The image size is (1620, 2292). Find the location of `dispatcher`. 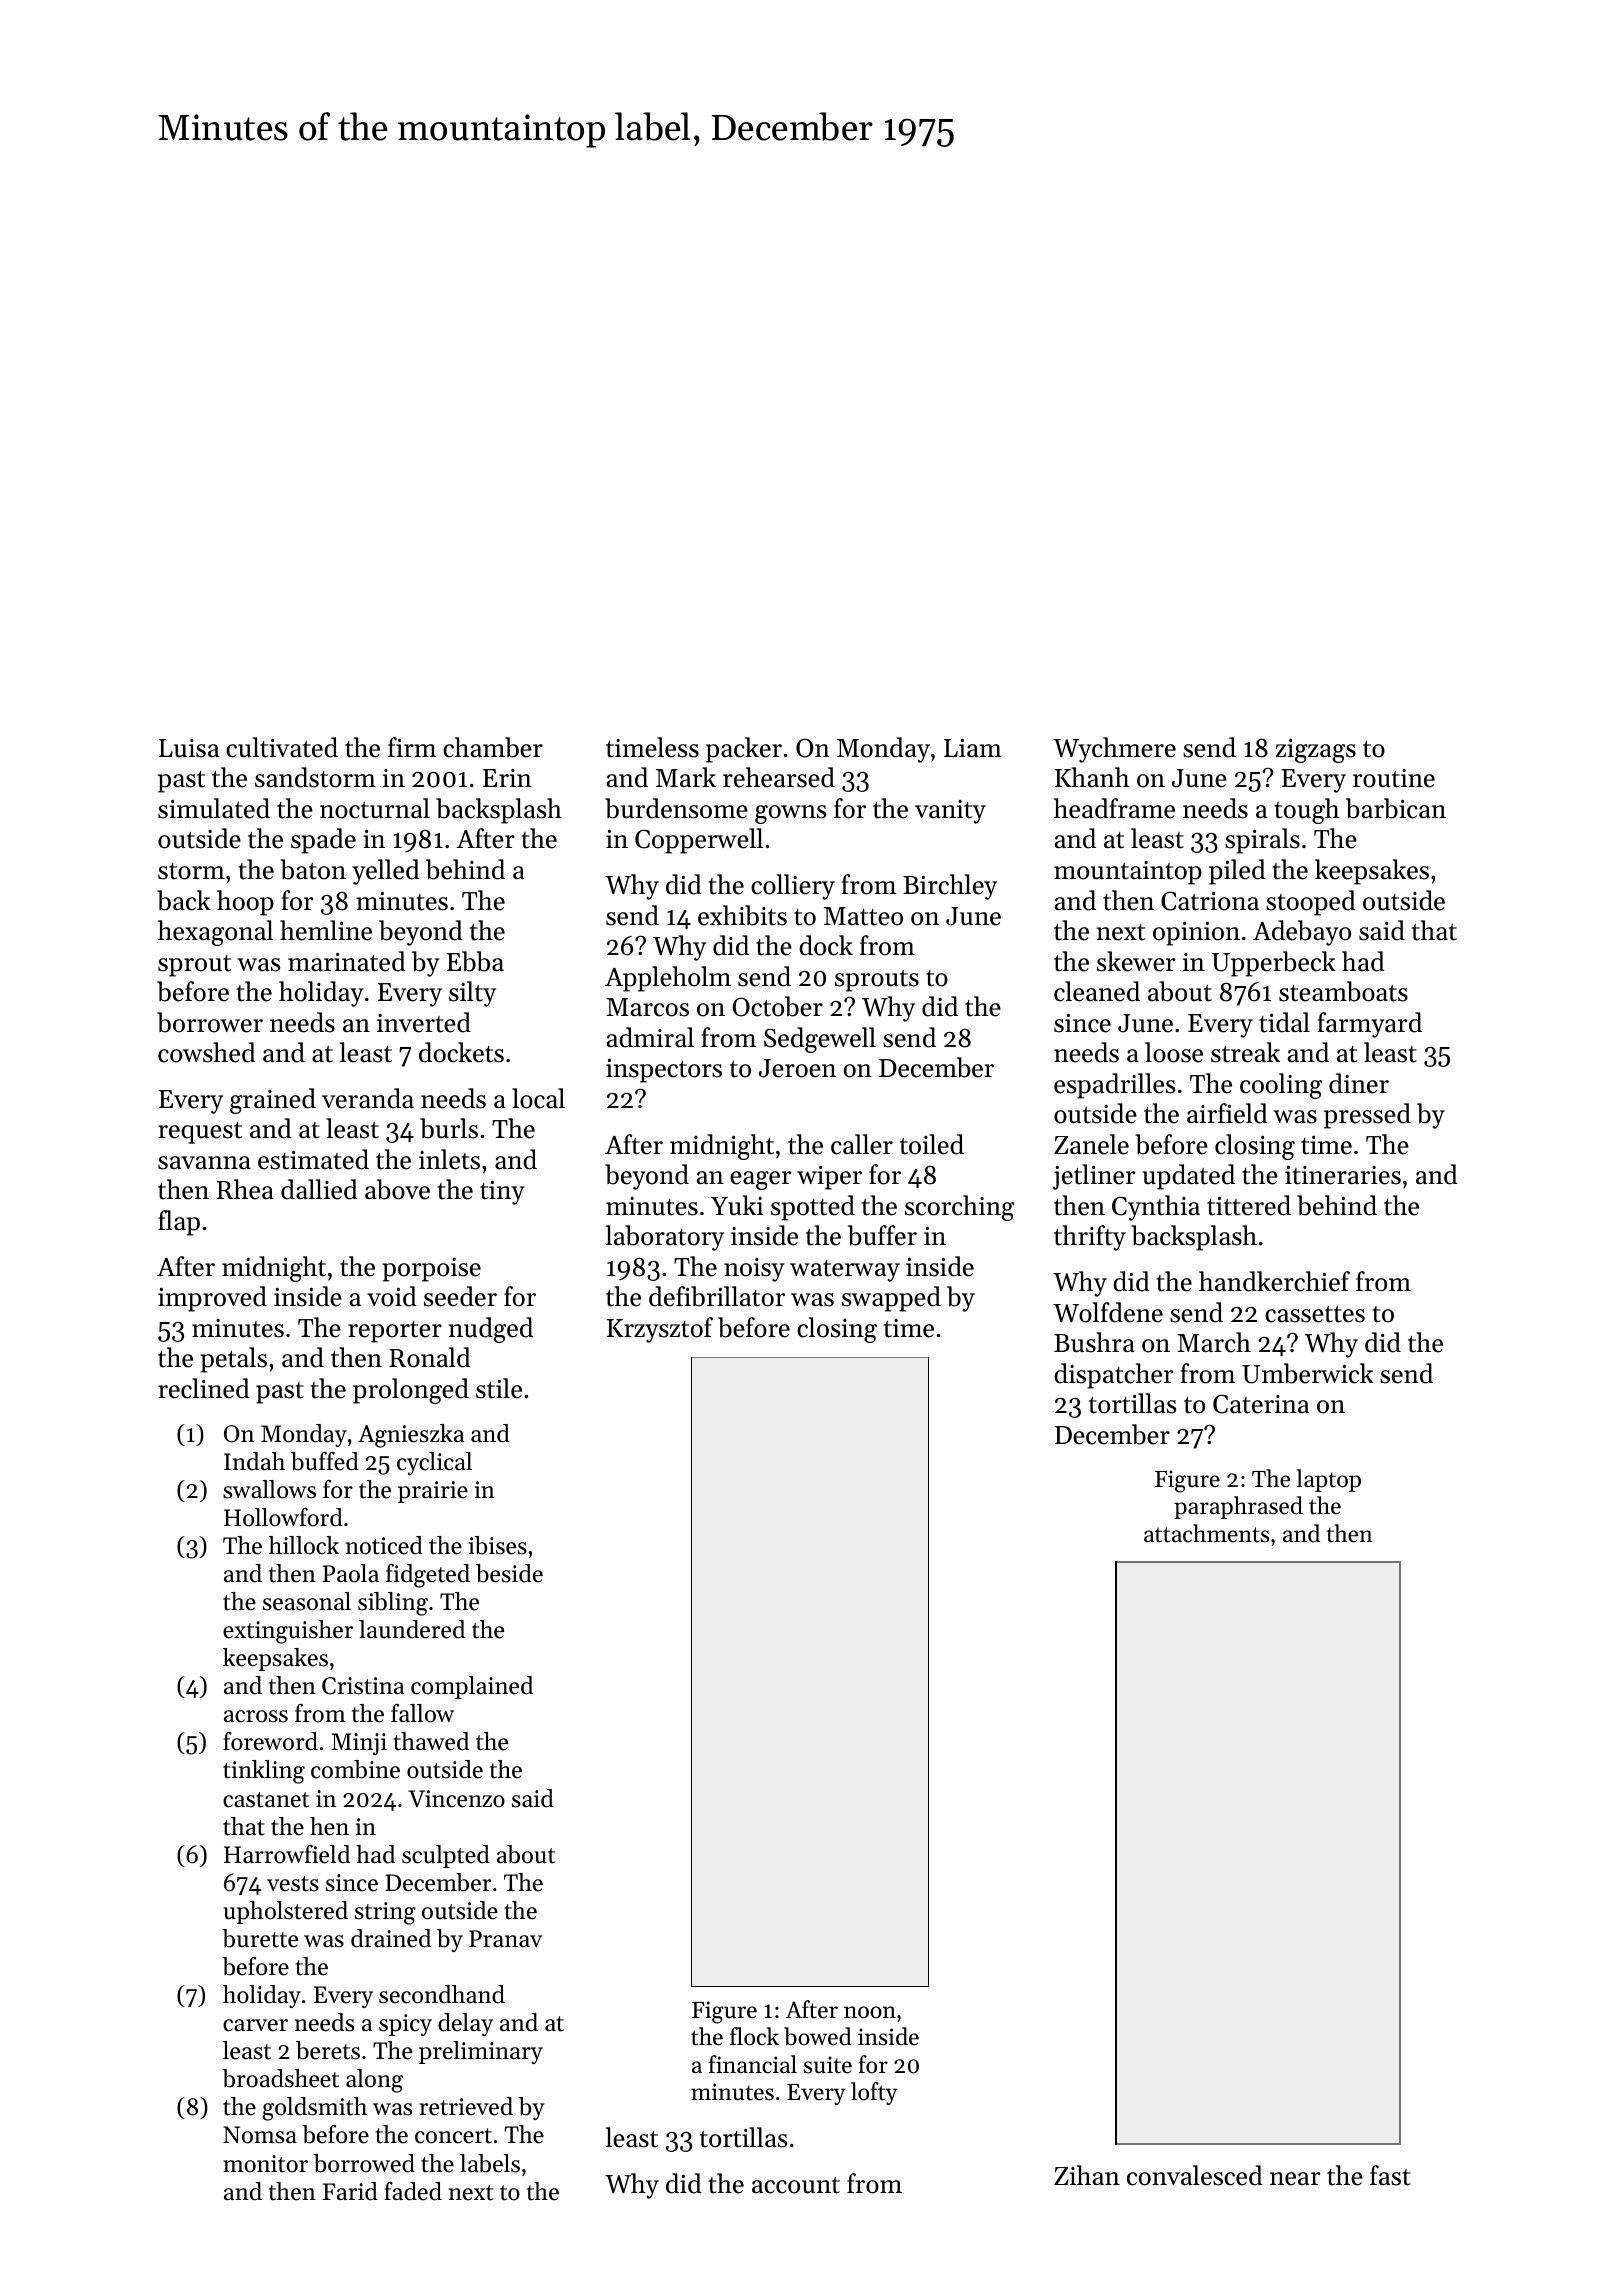

dispatcher is located at coordinates (1113, 1376).
